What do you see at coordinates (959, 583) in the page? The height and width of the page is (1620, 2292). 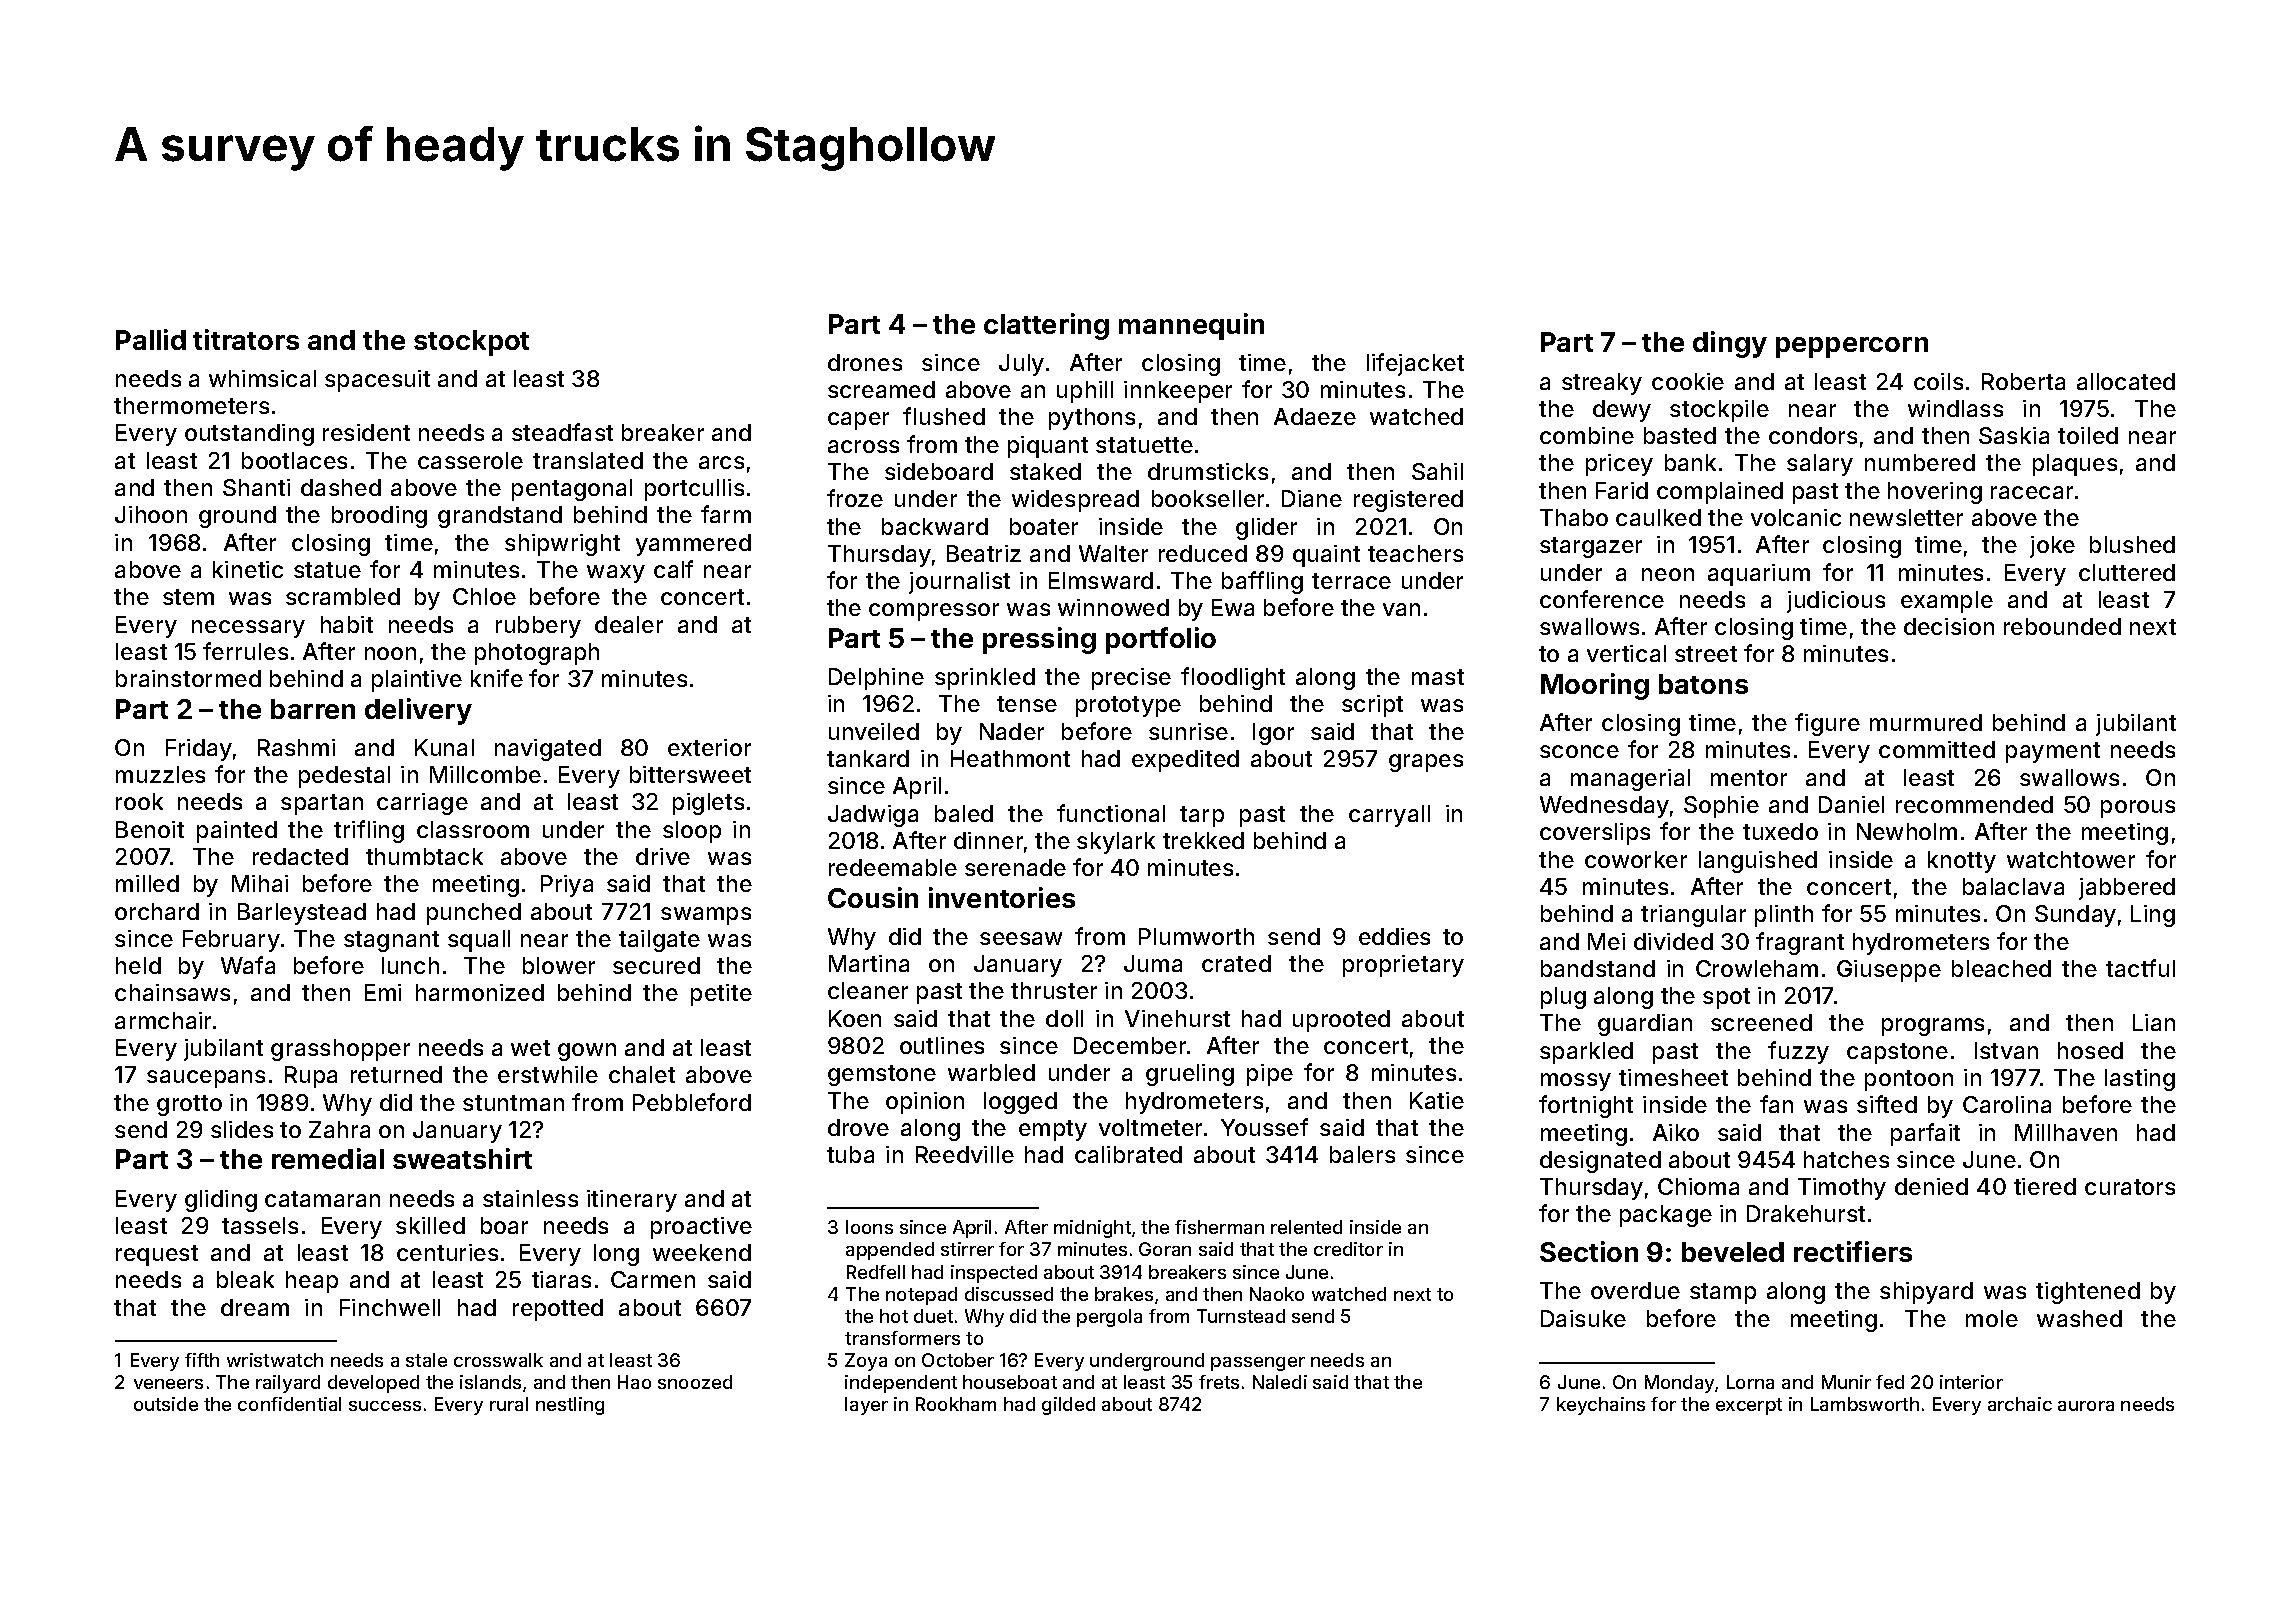 I see `journalist` at bounding box center [959, 583].
